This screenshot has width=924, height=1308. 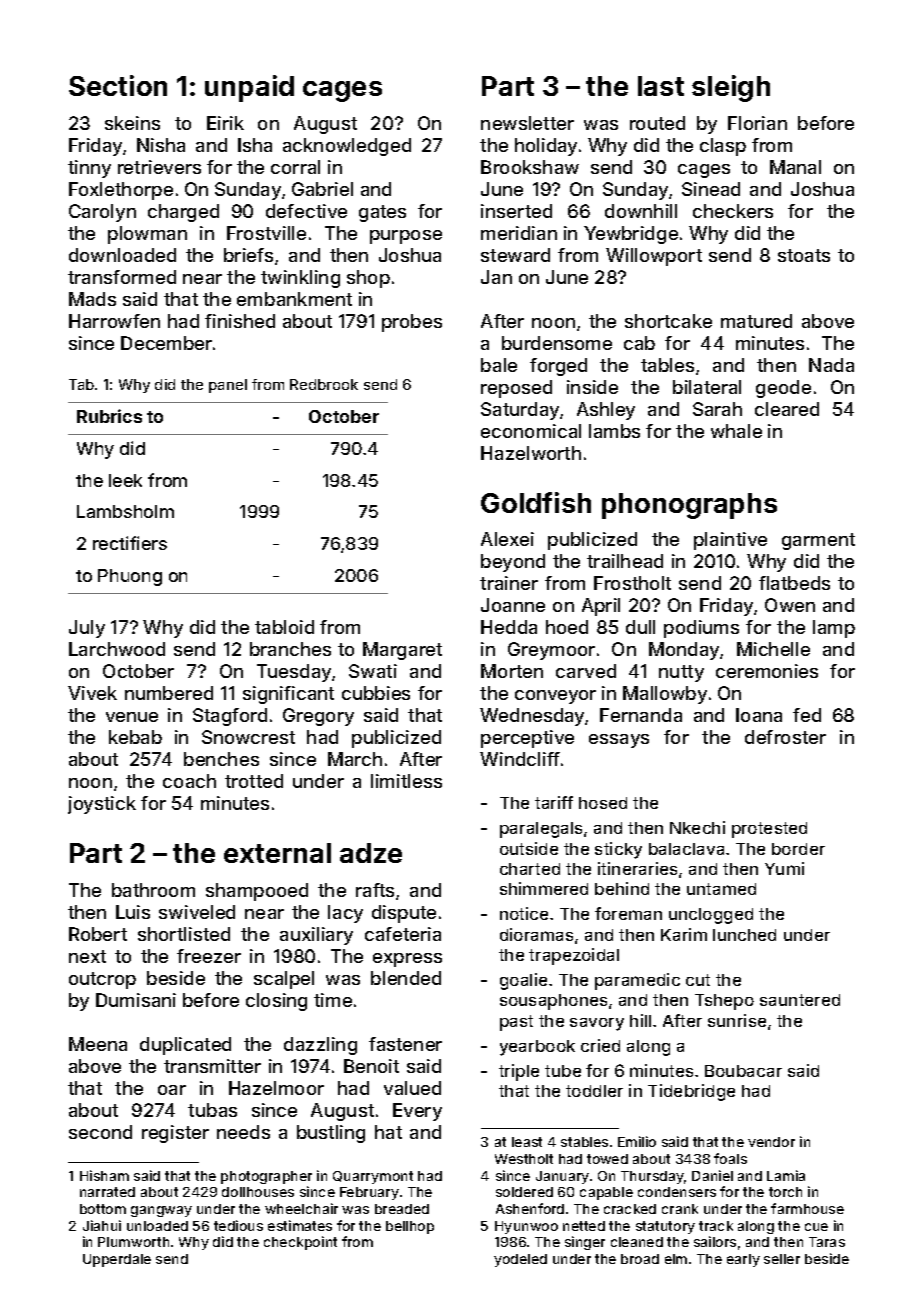 What do you see at coordinates (516, 211) in the screenshot?
I see `inserted` at bounding box center [516, 211].
